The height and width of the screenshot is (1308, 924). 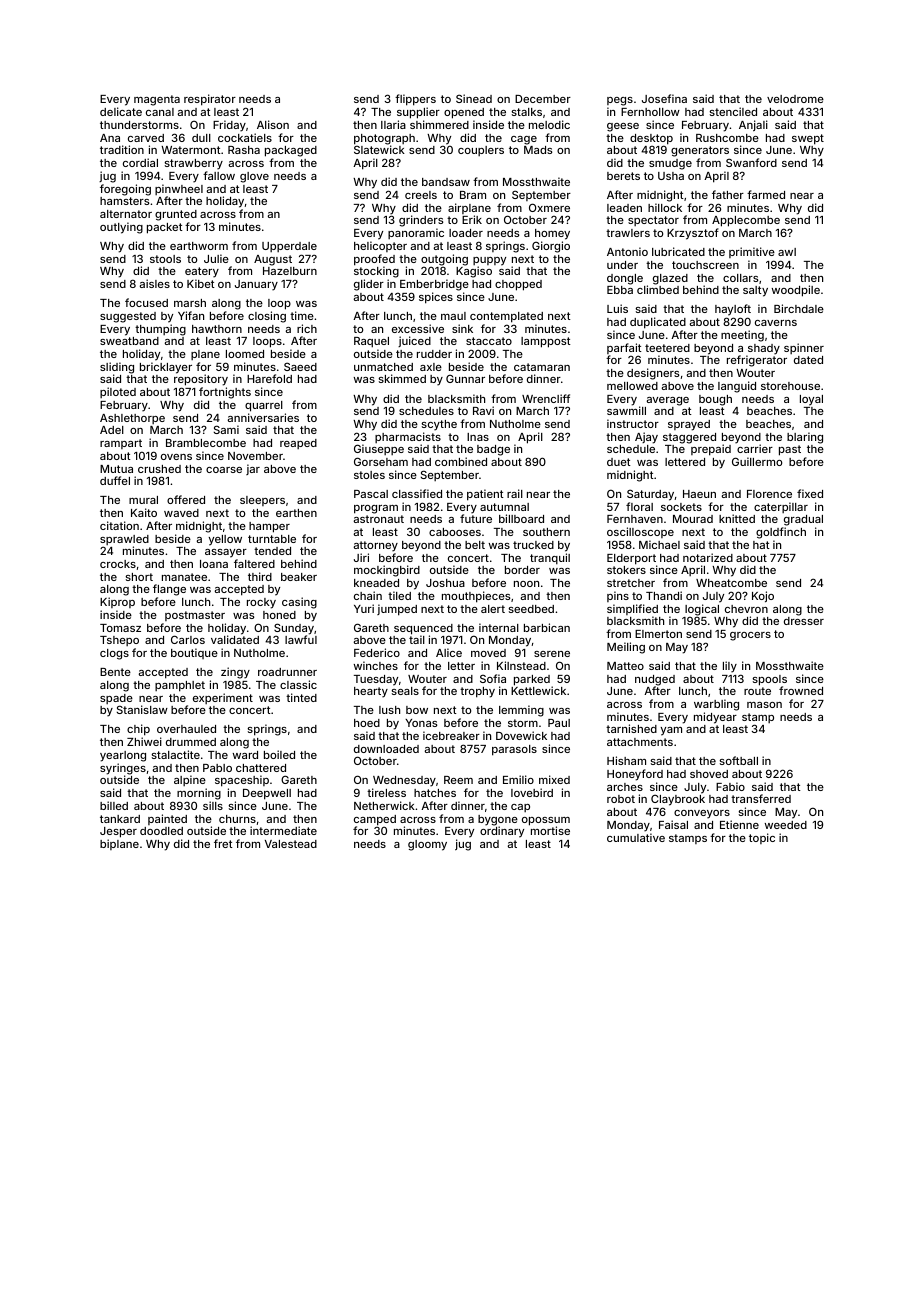 What do you see at coordinates (415, 100) in the screenshot?
I see `flippers` at bounding box center [415, 100].
